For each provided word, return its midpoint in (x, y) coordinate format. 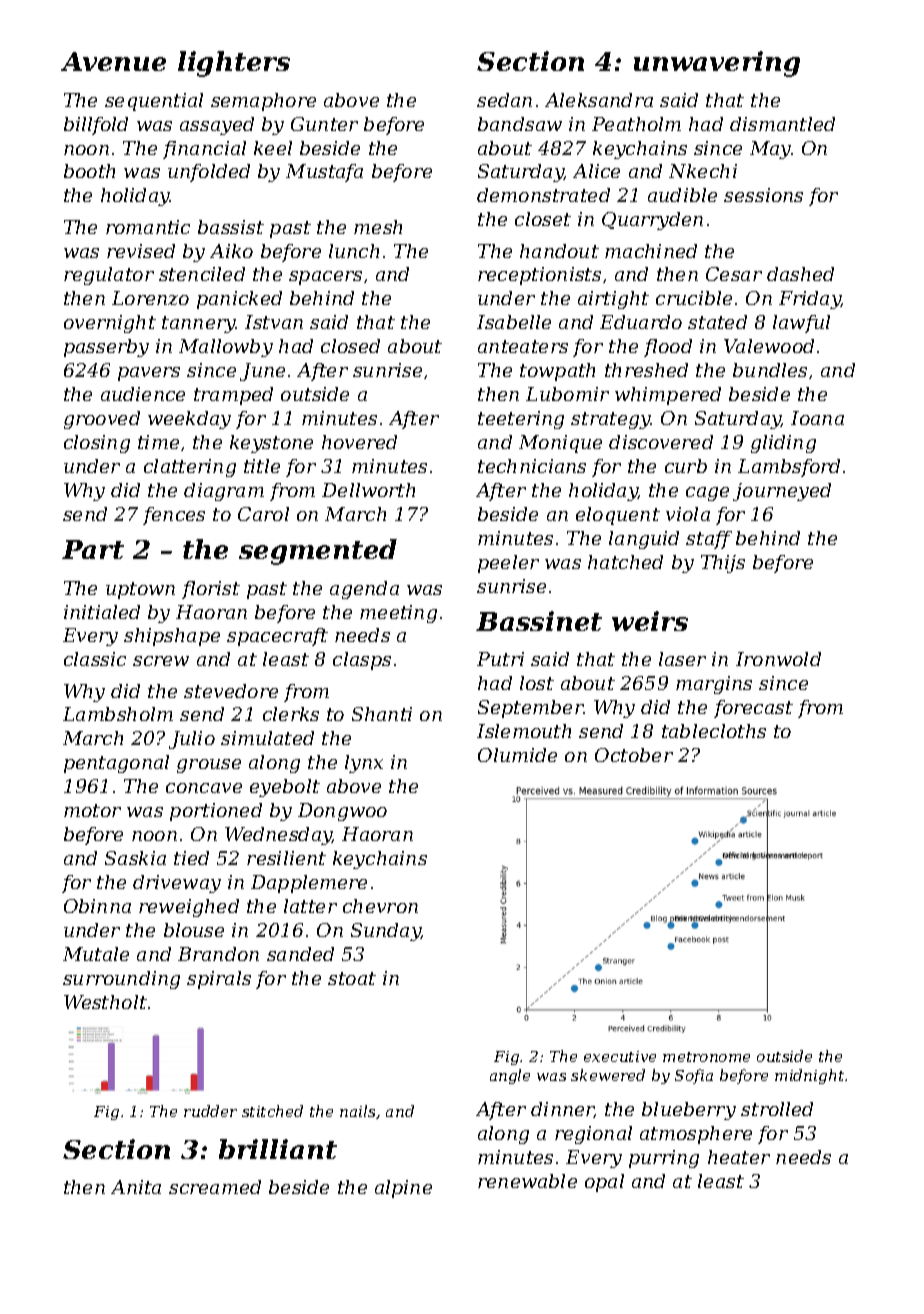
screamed (215, 1187)
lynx (364, 764)
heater (739, 1157)
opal (604, 1183)
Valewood (769, 346)
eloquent (618, 516)
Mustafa (324, 173)
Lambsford (789, 468)
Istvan (274, 322)
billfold (96, 126)
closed (350, 346)
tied (191, 858)
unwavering (717, 64)
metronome (706, 1057)
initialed (102, 612)
